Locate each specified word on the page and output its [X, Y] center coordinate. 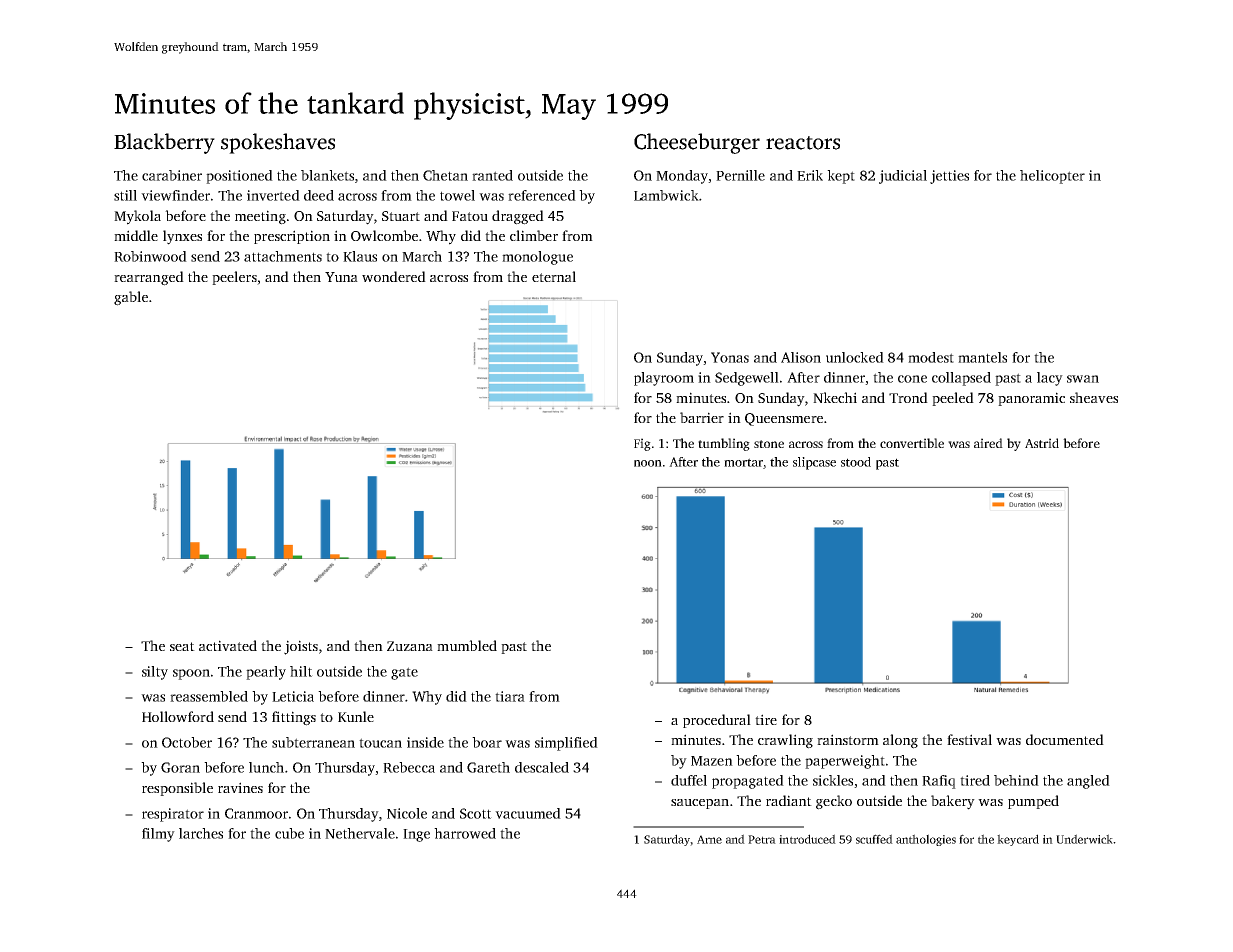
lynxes [182, 237]
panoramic [1031, 399]
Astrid [1042, 443]
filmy [158, 835]
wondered [394, 276]
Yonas [730, 357]
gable [131, 298]
